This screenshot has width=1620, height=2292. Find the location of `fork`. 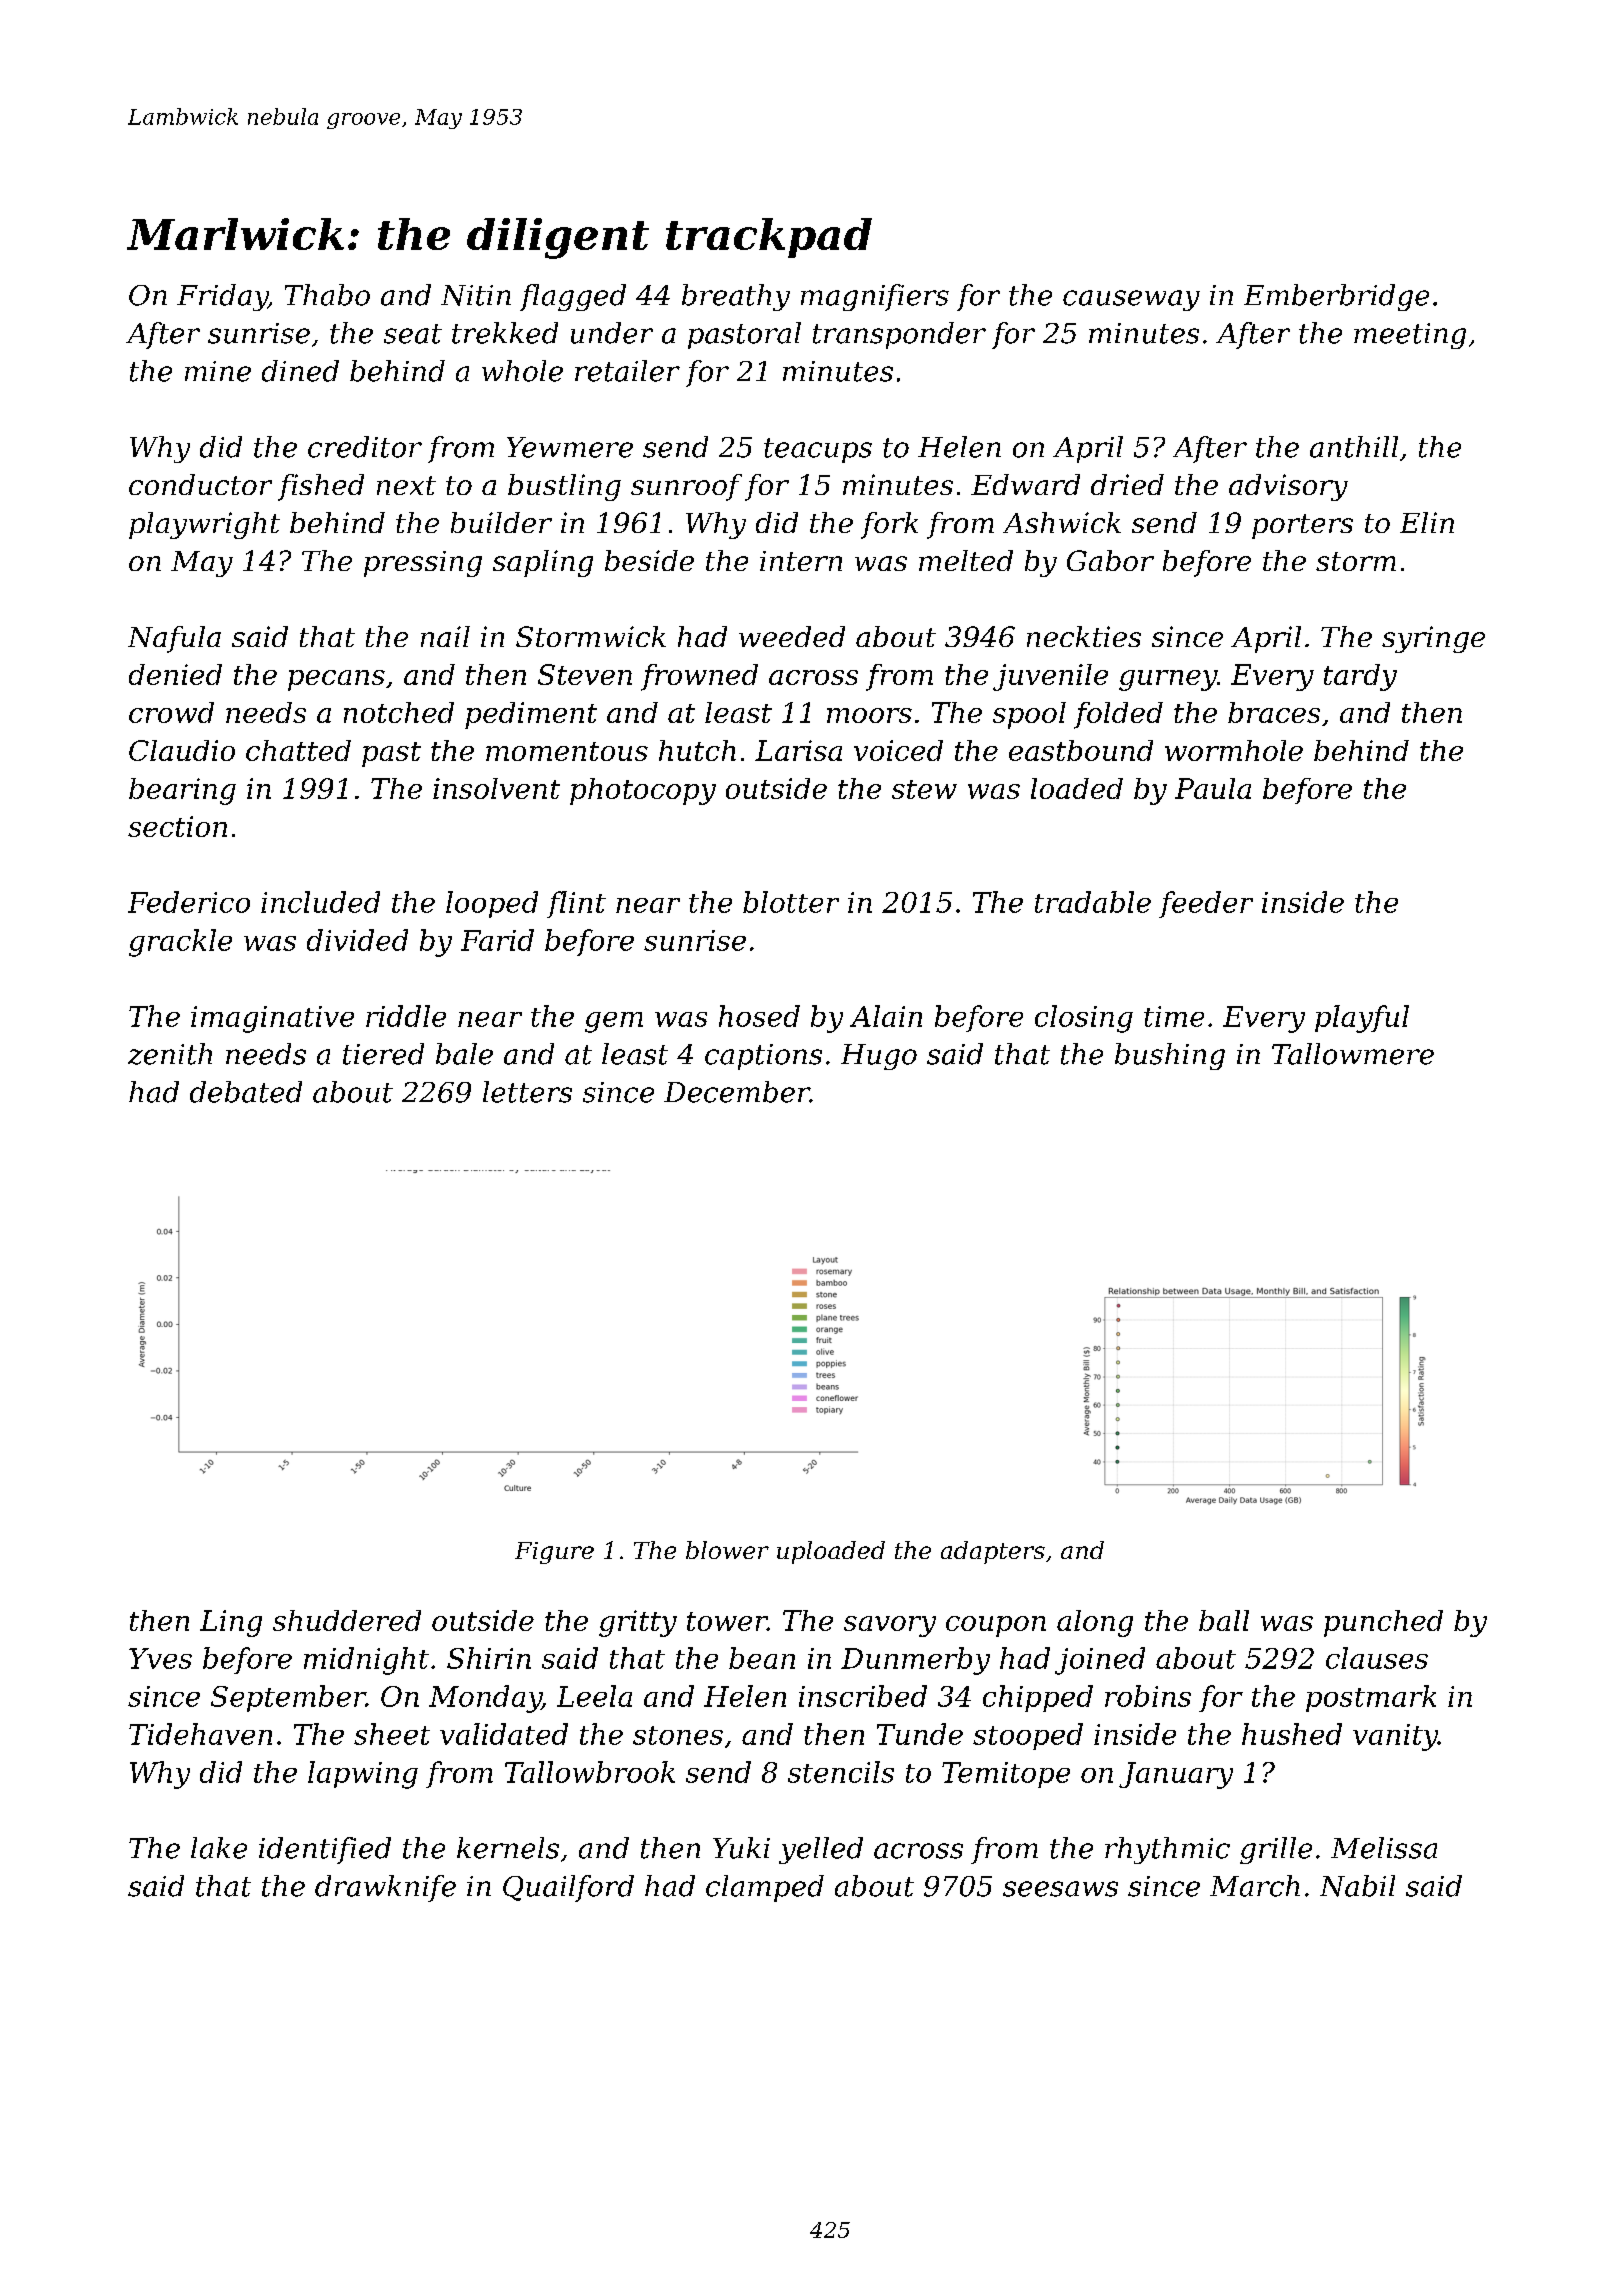

fork is located at coordinates (889, 525).
